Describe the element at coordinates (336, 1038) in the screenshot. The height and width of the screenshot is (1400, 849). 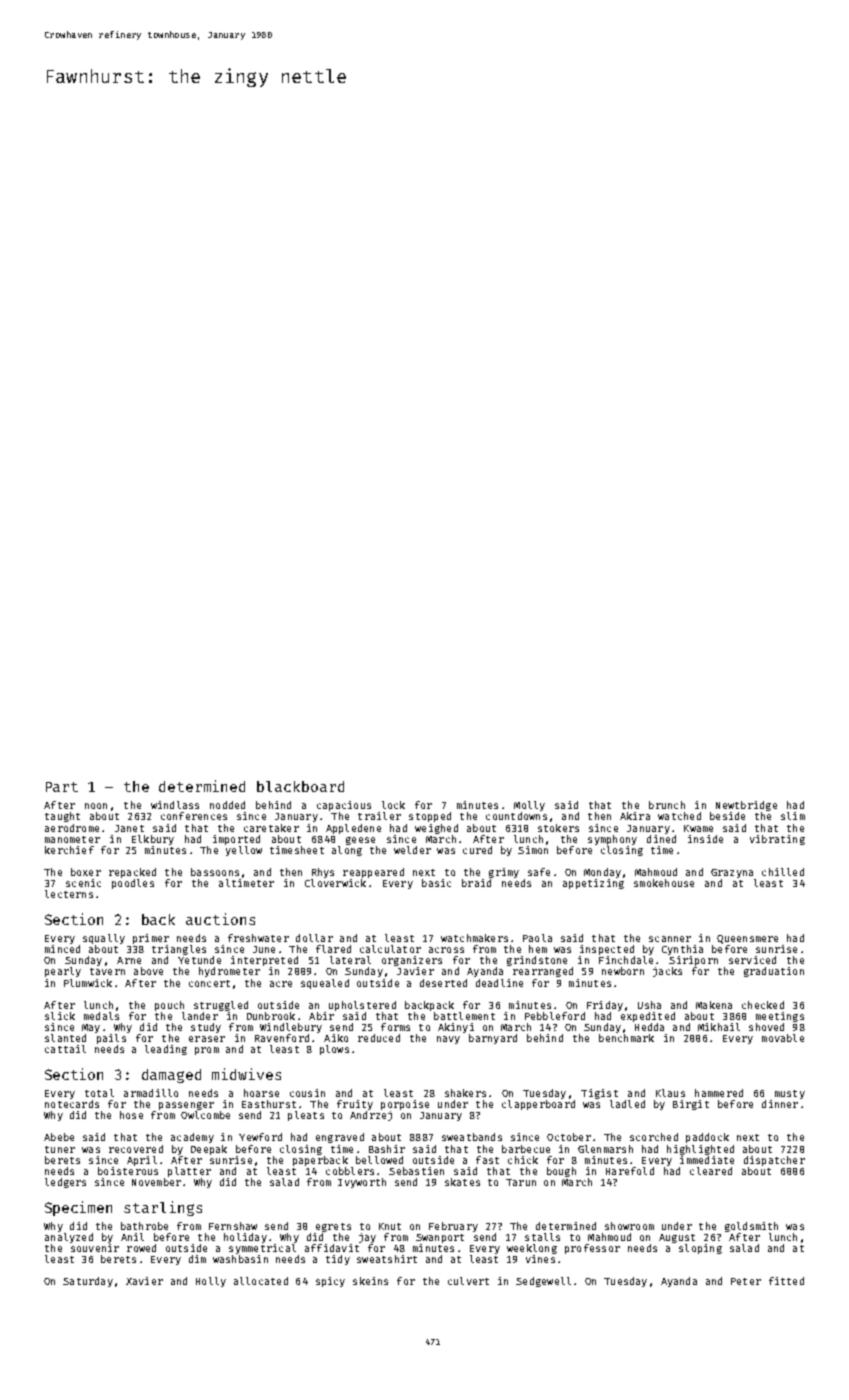
I see `Aiko` at that location.
